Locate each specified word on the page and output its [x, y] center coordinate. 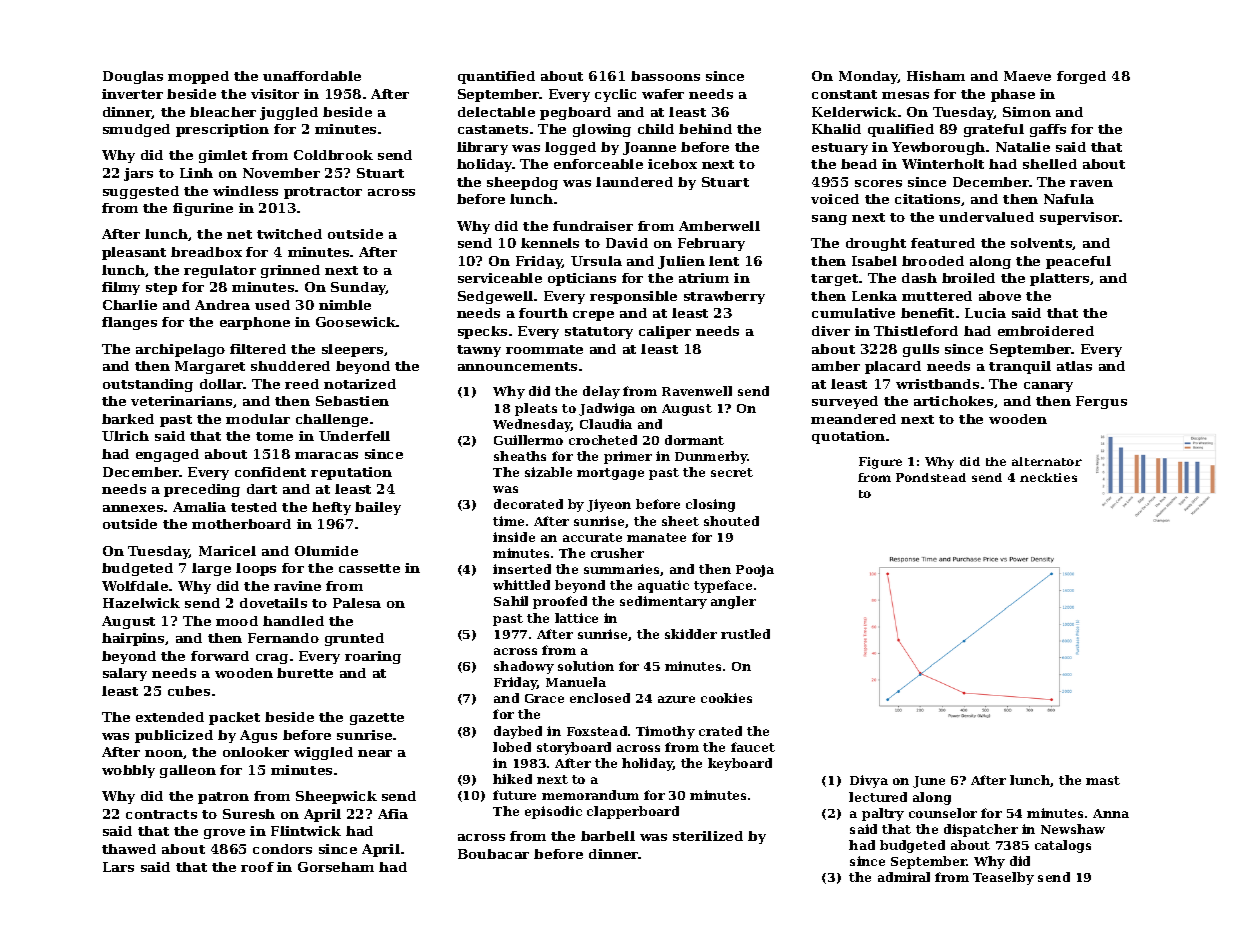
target [834, 280]
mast [1103, 780]
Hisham [936, 76]
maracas [326, 455]
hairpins [133, 639]
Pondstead [931, 477]
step [161, 289]
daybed [518, 732]
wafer [663, 94]
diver [831, 331]
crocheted [603, 440]
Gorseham [336, 867]
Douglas [133, 77]
